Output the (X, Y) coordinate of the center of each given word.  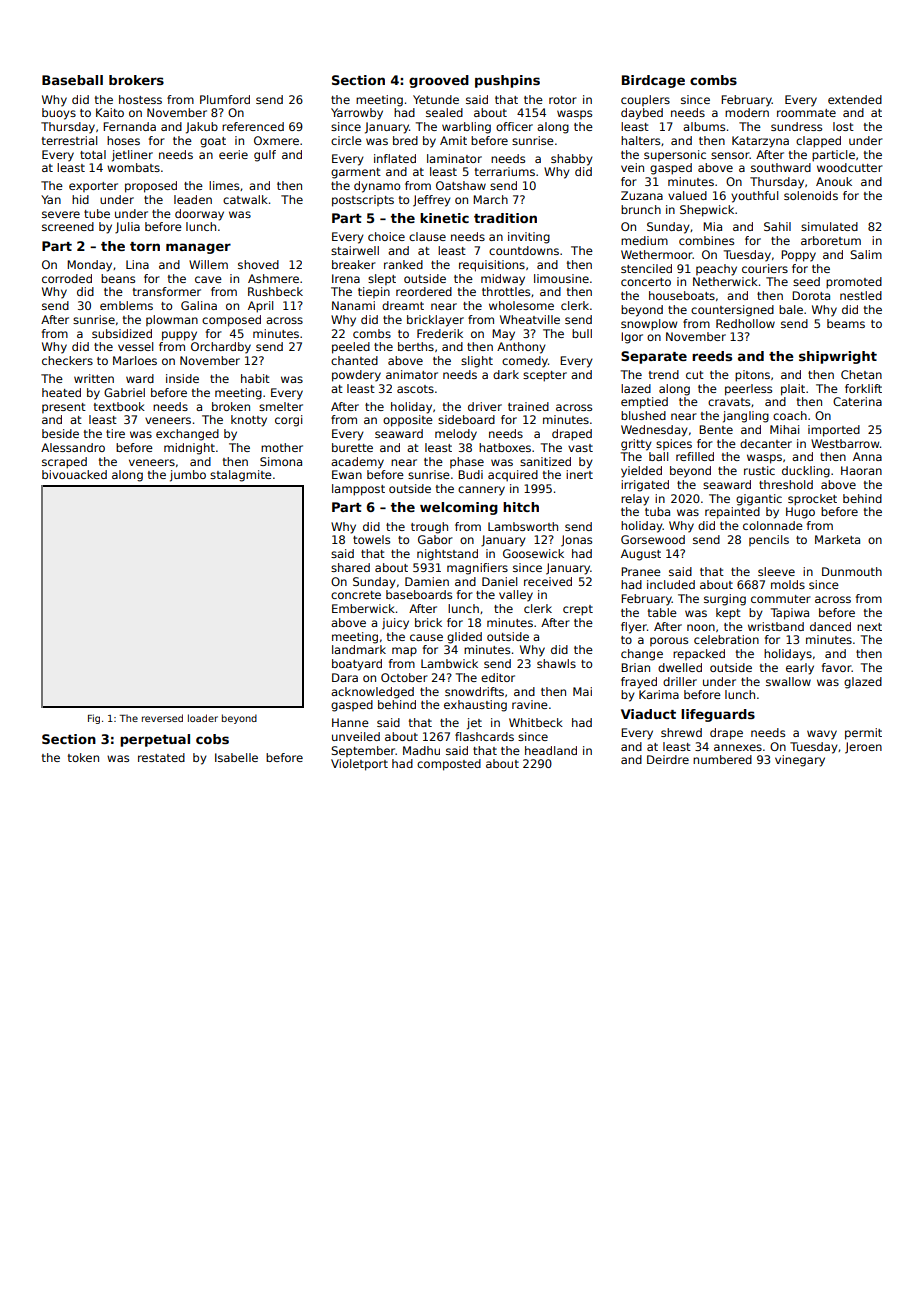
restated (161, 757)
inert (579, 474)
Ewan (347, 474)
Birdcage (653, 81)
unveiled (356, 736)
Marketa (837, 539)
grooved (439, 81)
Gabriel (124, 392)
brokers (136, 80)
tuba (657, 511)
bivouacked (74, 474)
